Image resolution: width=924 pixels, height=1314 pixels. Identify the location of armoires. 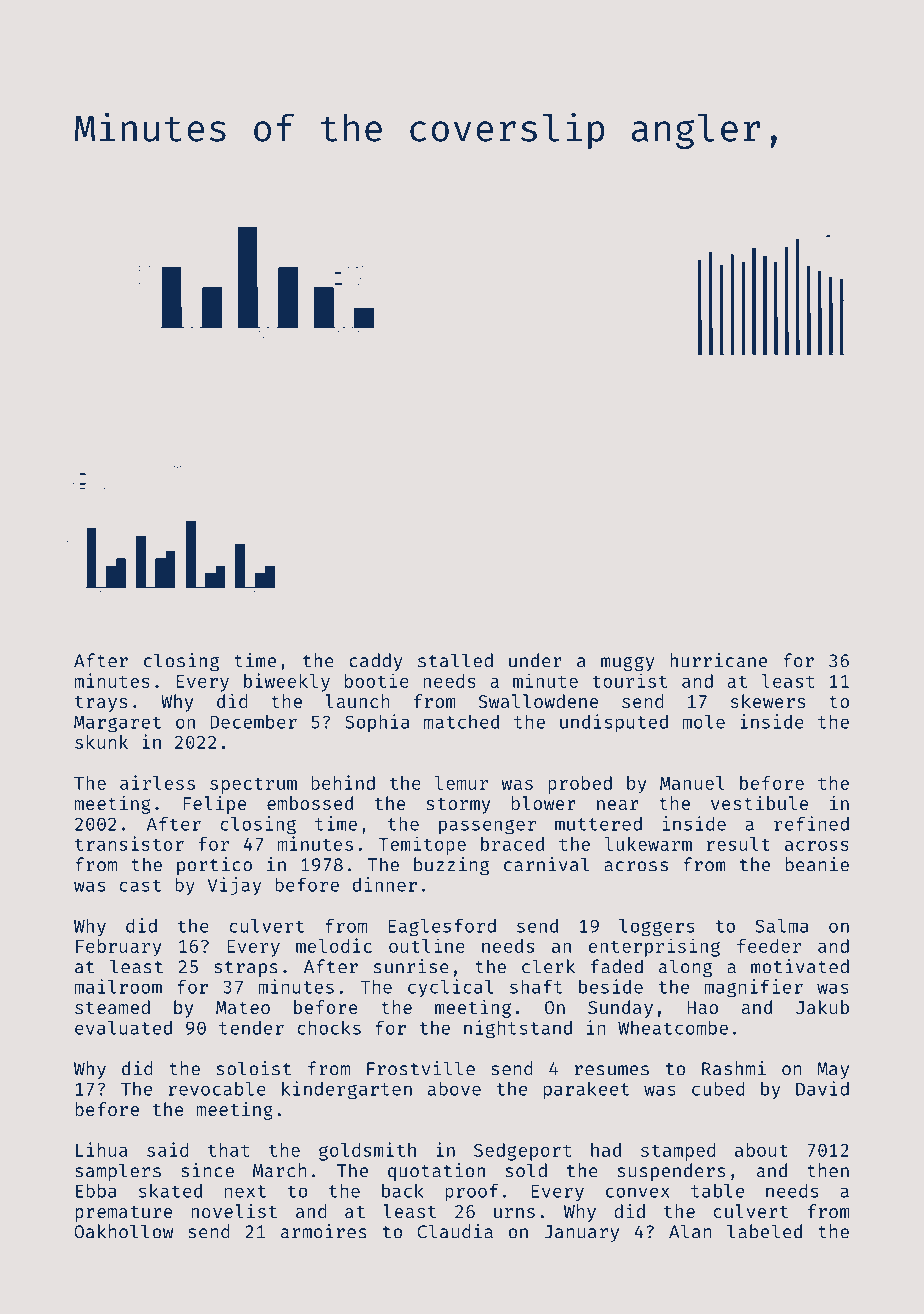
(324, 1231).
